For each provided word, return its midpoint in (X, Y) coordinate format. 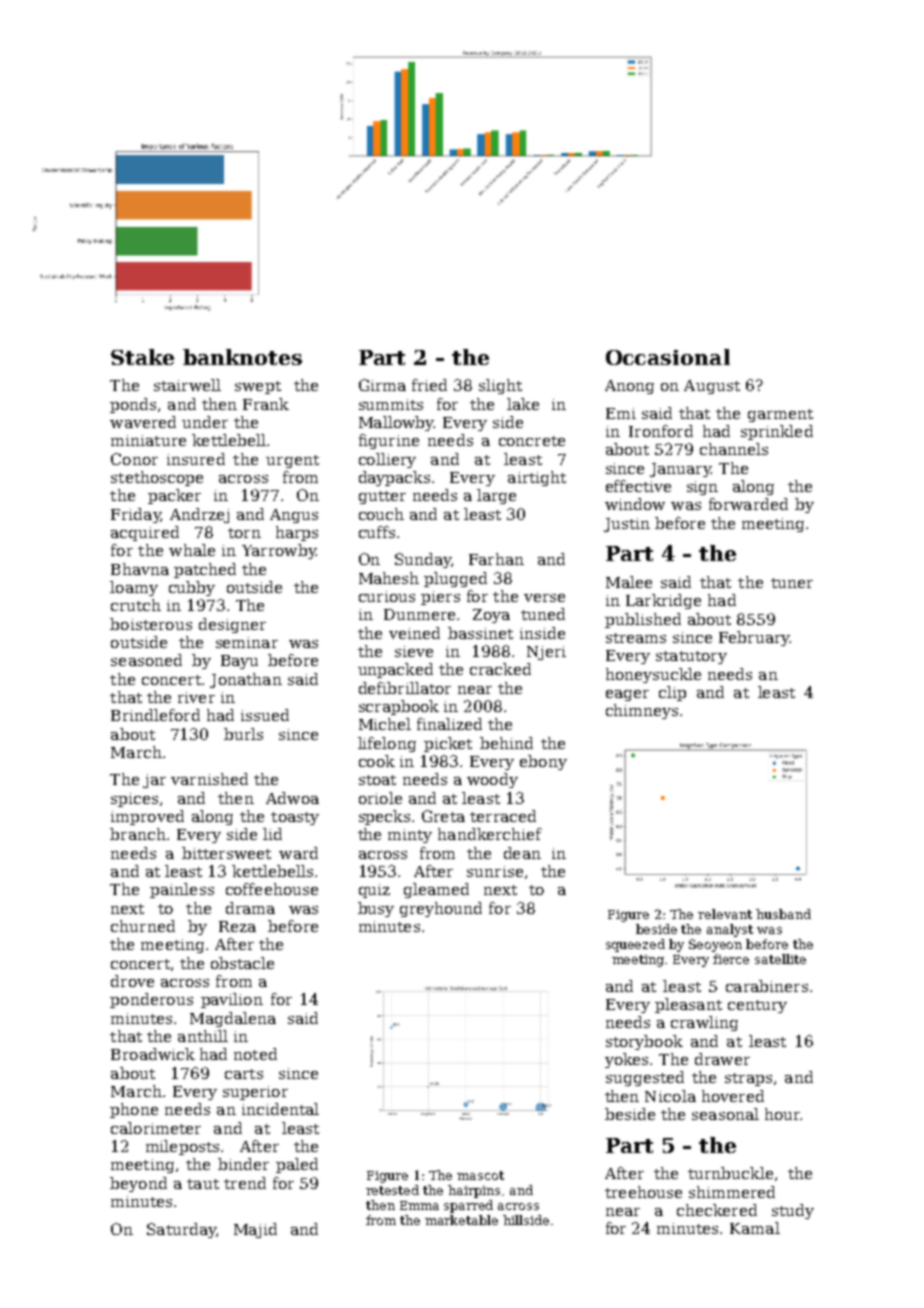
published (643, 620)
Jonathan (246, 680)
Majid (255, 1230)
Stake (142, 357)
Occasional (668, 357)
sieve (414, 651)
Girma (382, 385)
